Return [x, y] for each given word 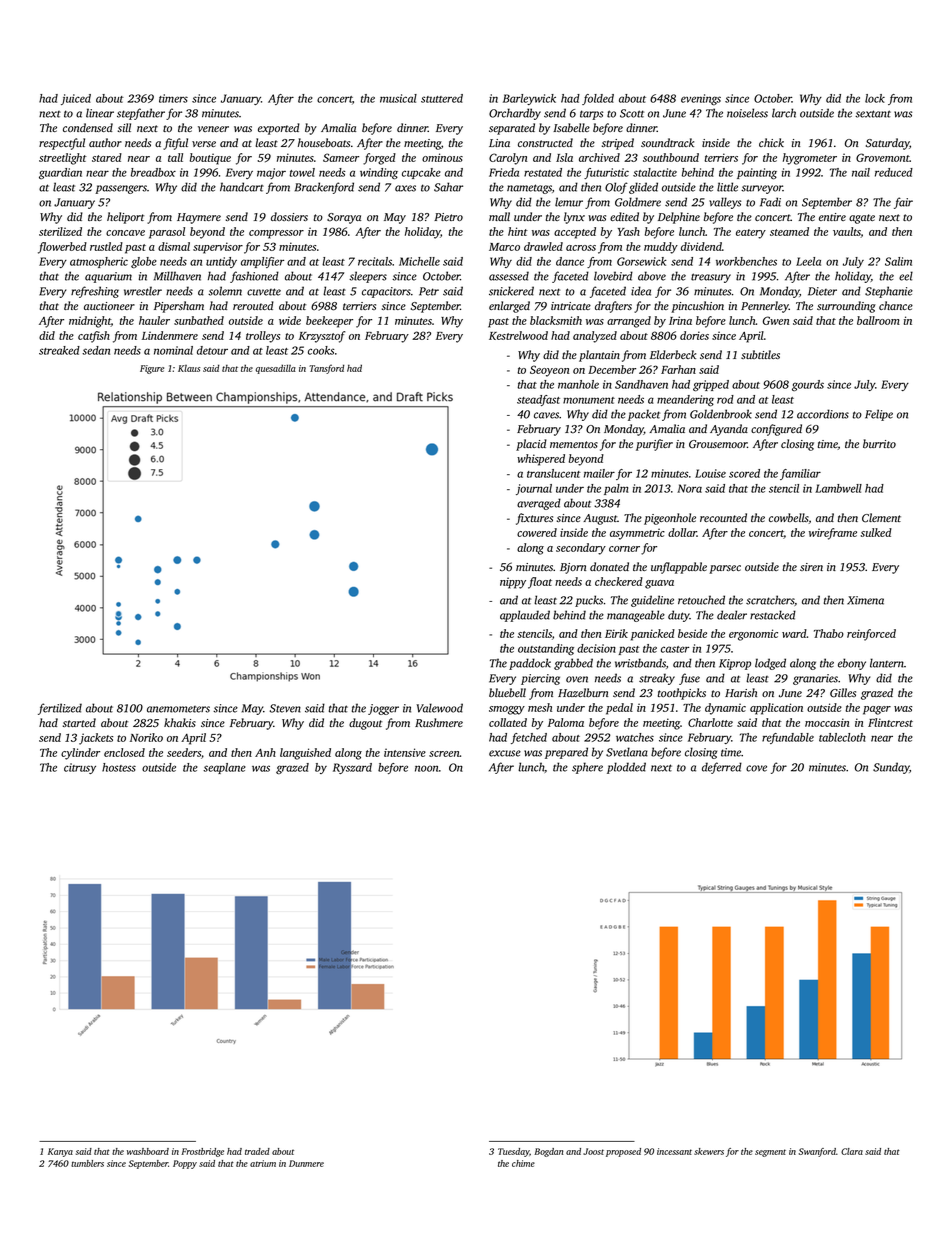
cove [756, 768]
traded [257, 1151]
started [79, 722]
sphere [587, 768]
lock [875, 98]
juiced [76, 99]
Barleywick [529, 99]
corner [624, 549]
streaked [59, 350]
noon [426, 768]
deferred [722, 768]
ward [794, 633]
